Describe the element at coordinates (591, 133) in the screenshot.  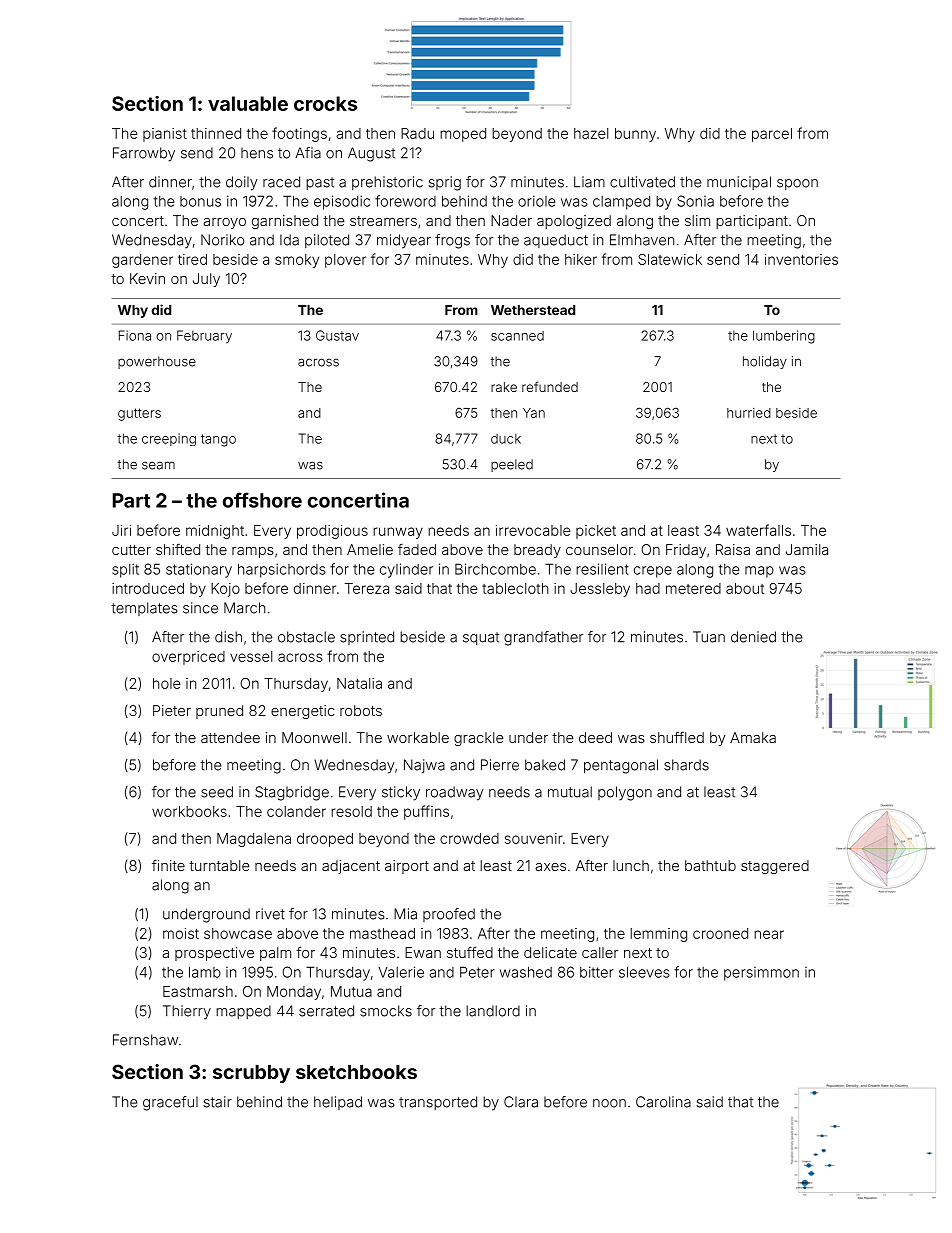
I see `hazel` at that location.
